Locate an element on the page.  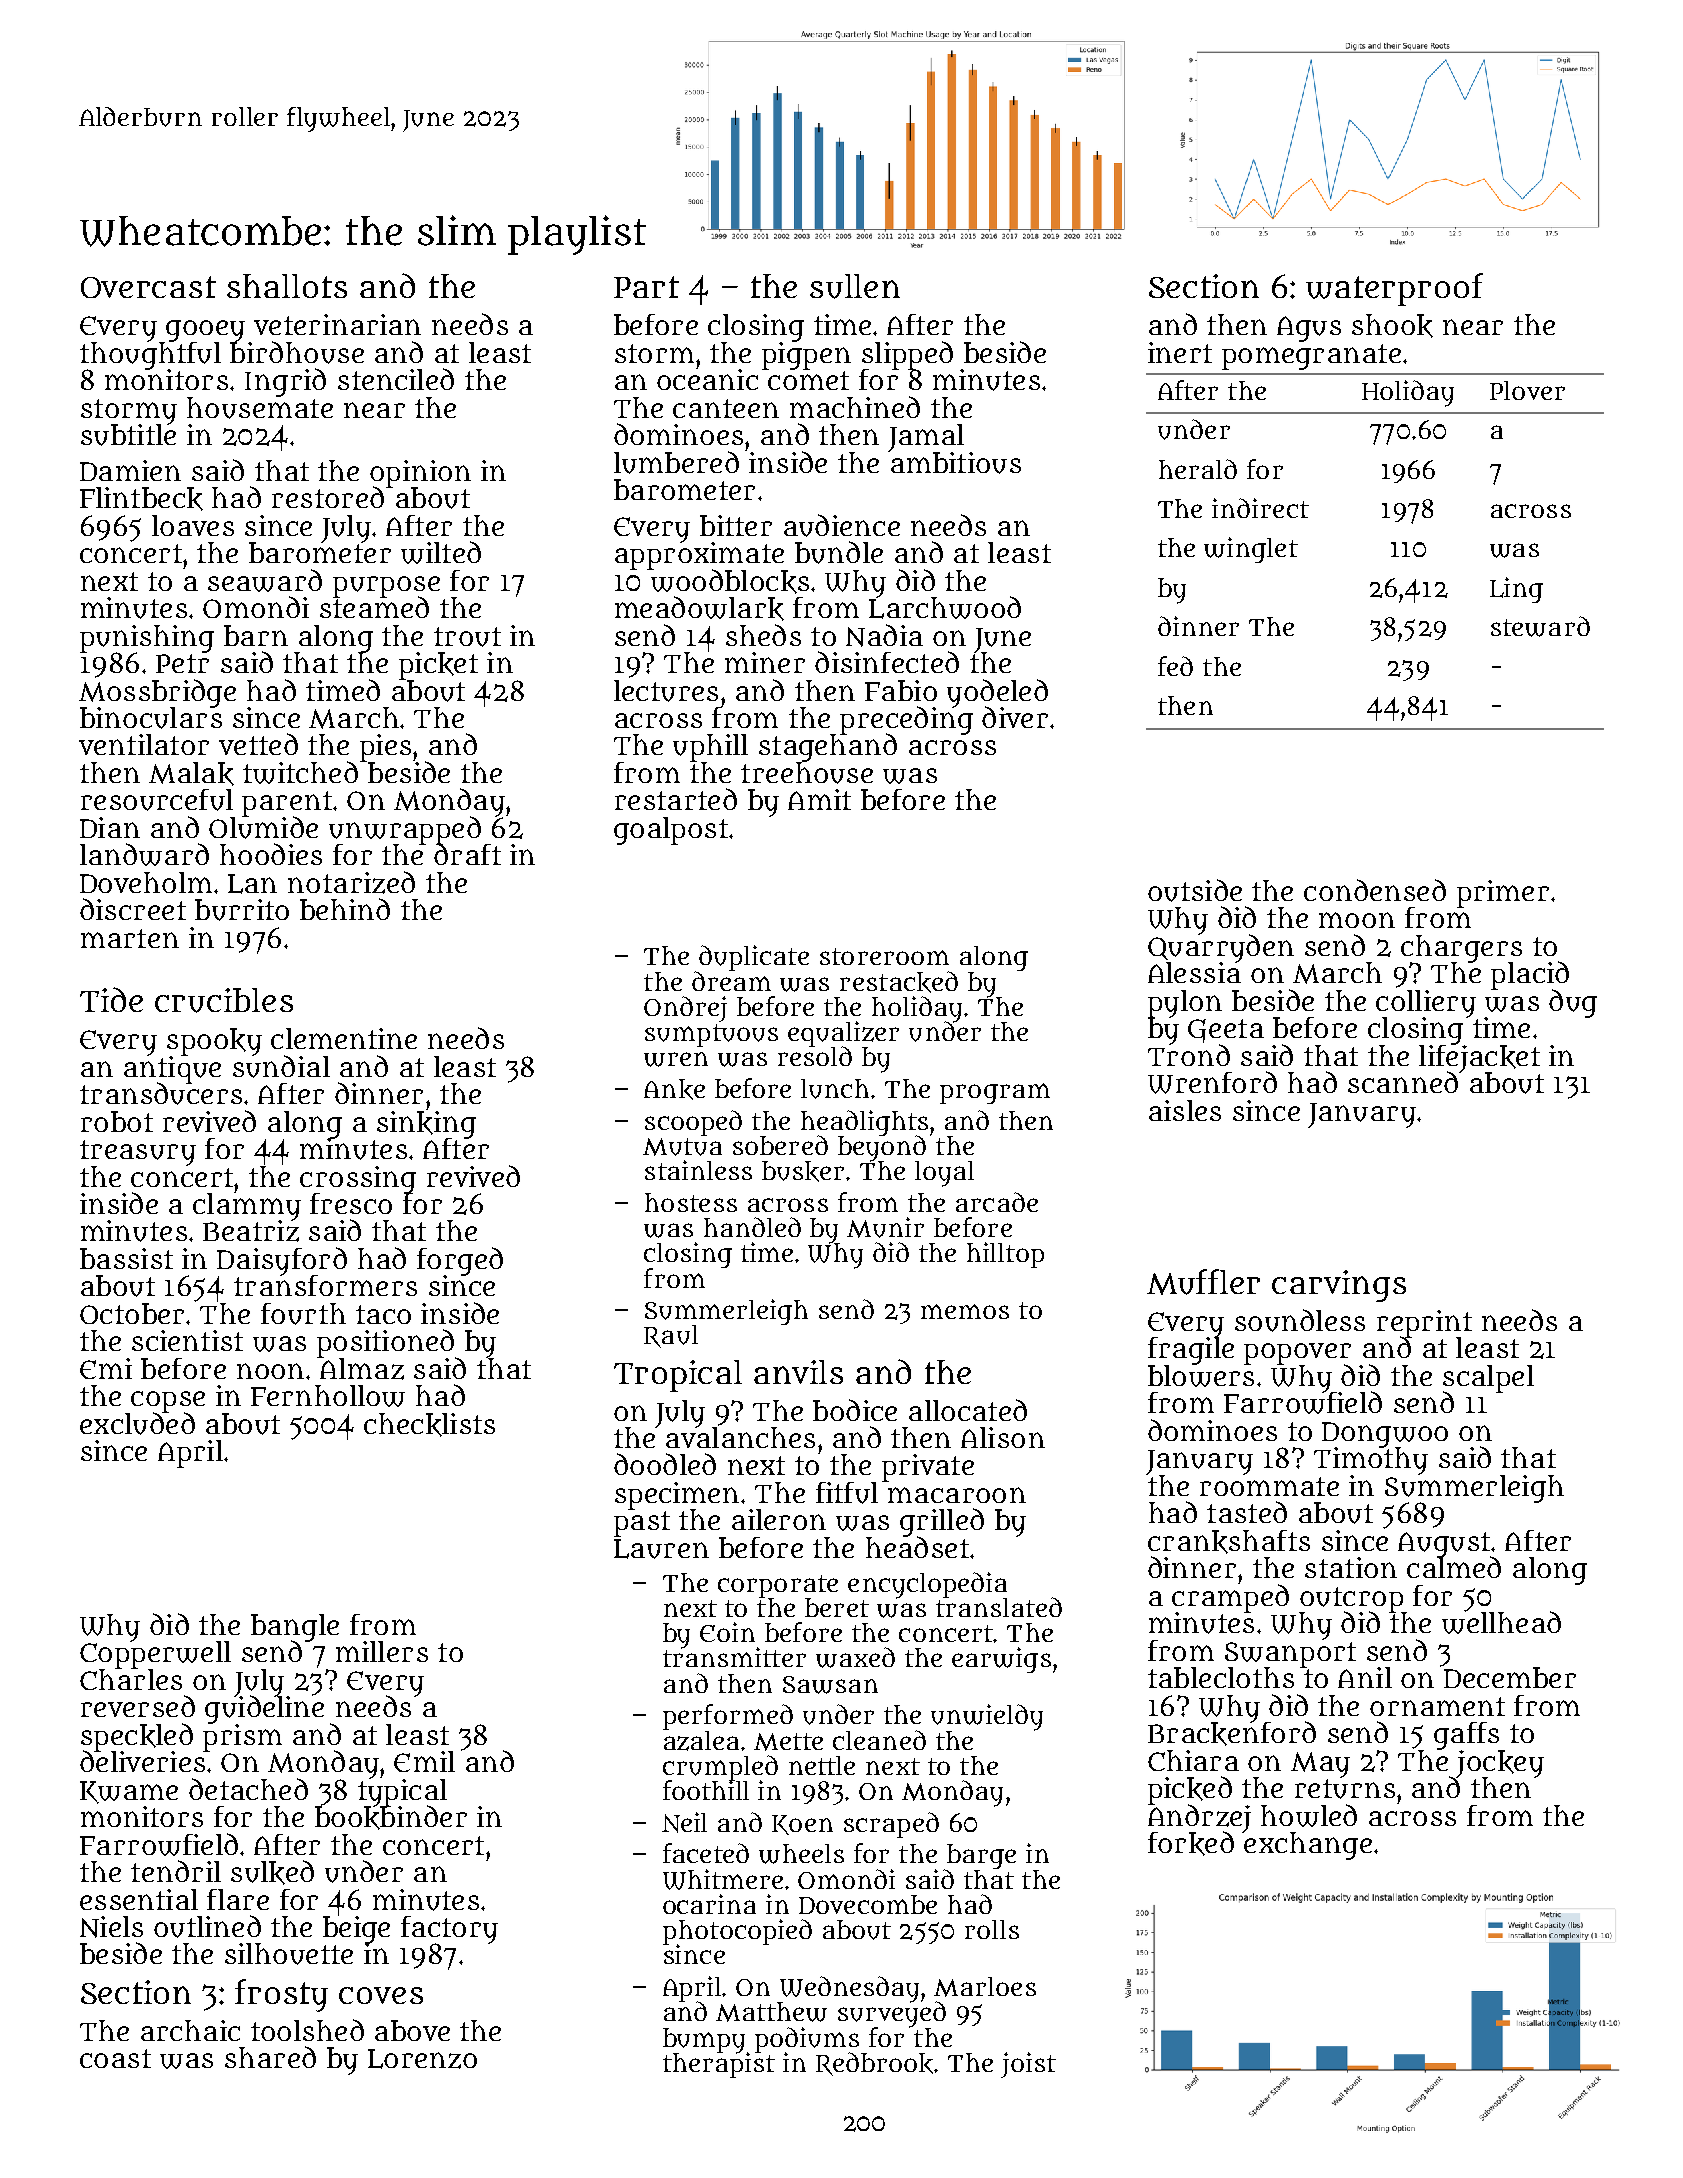
waterproof is located at coordinates (1394, 289).
